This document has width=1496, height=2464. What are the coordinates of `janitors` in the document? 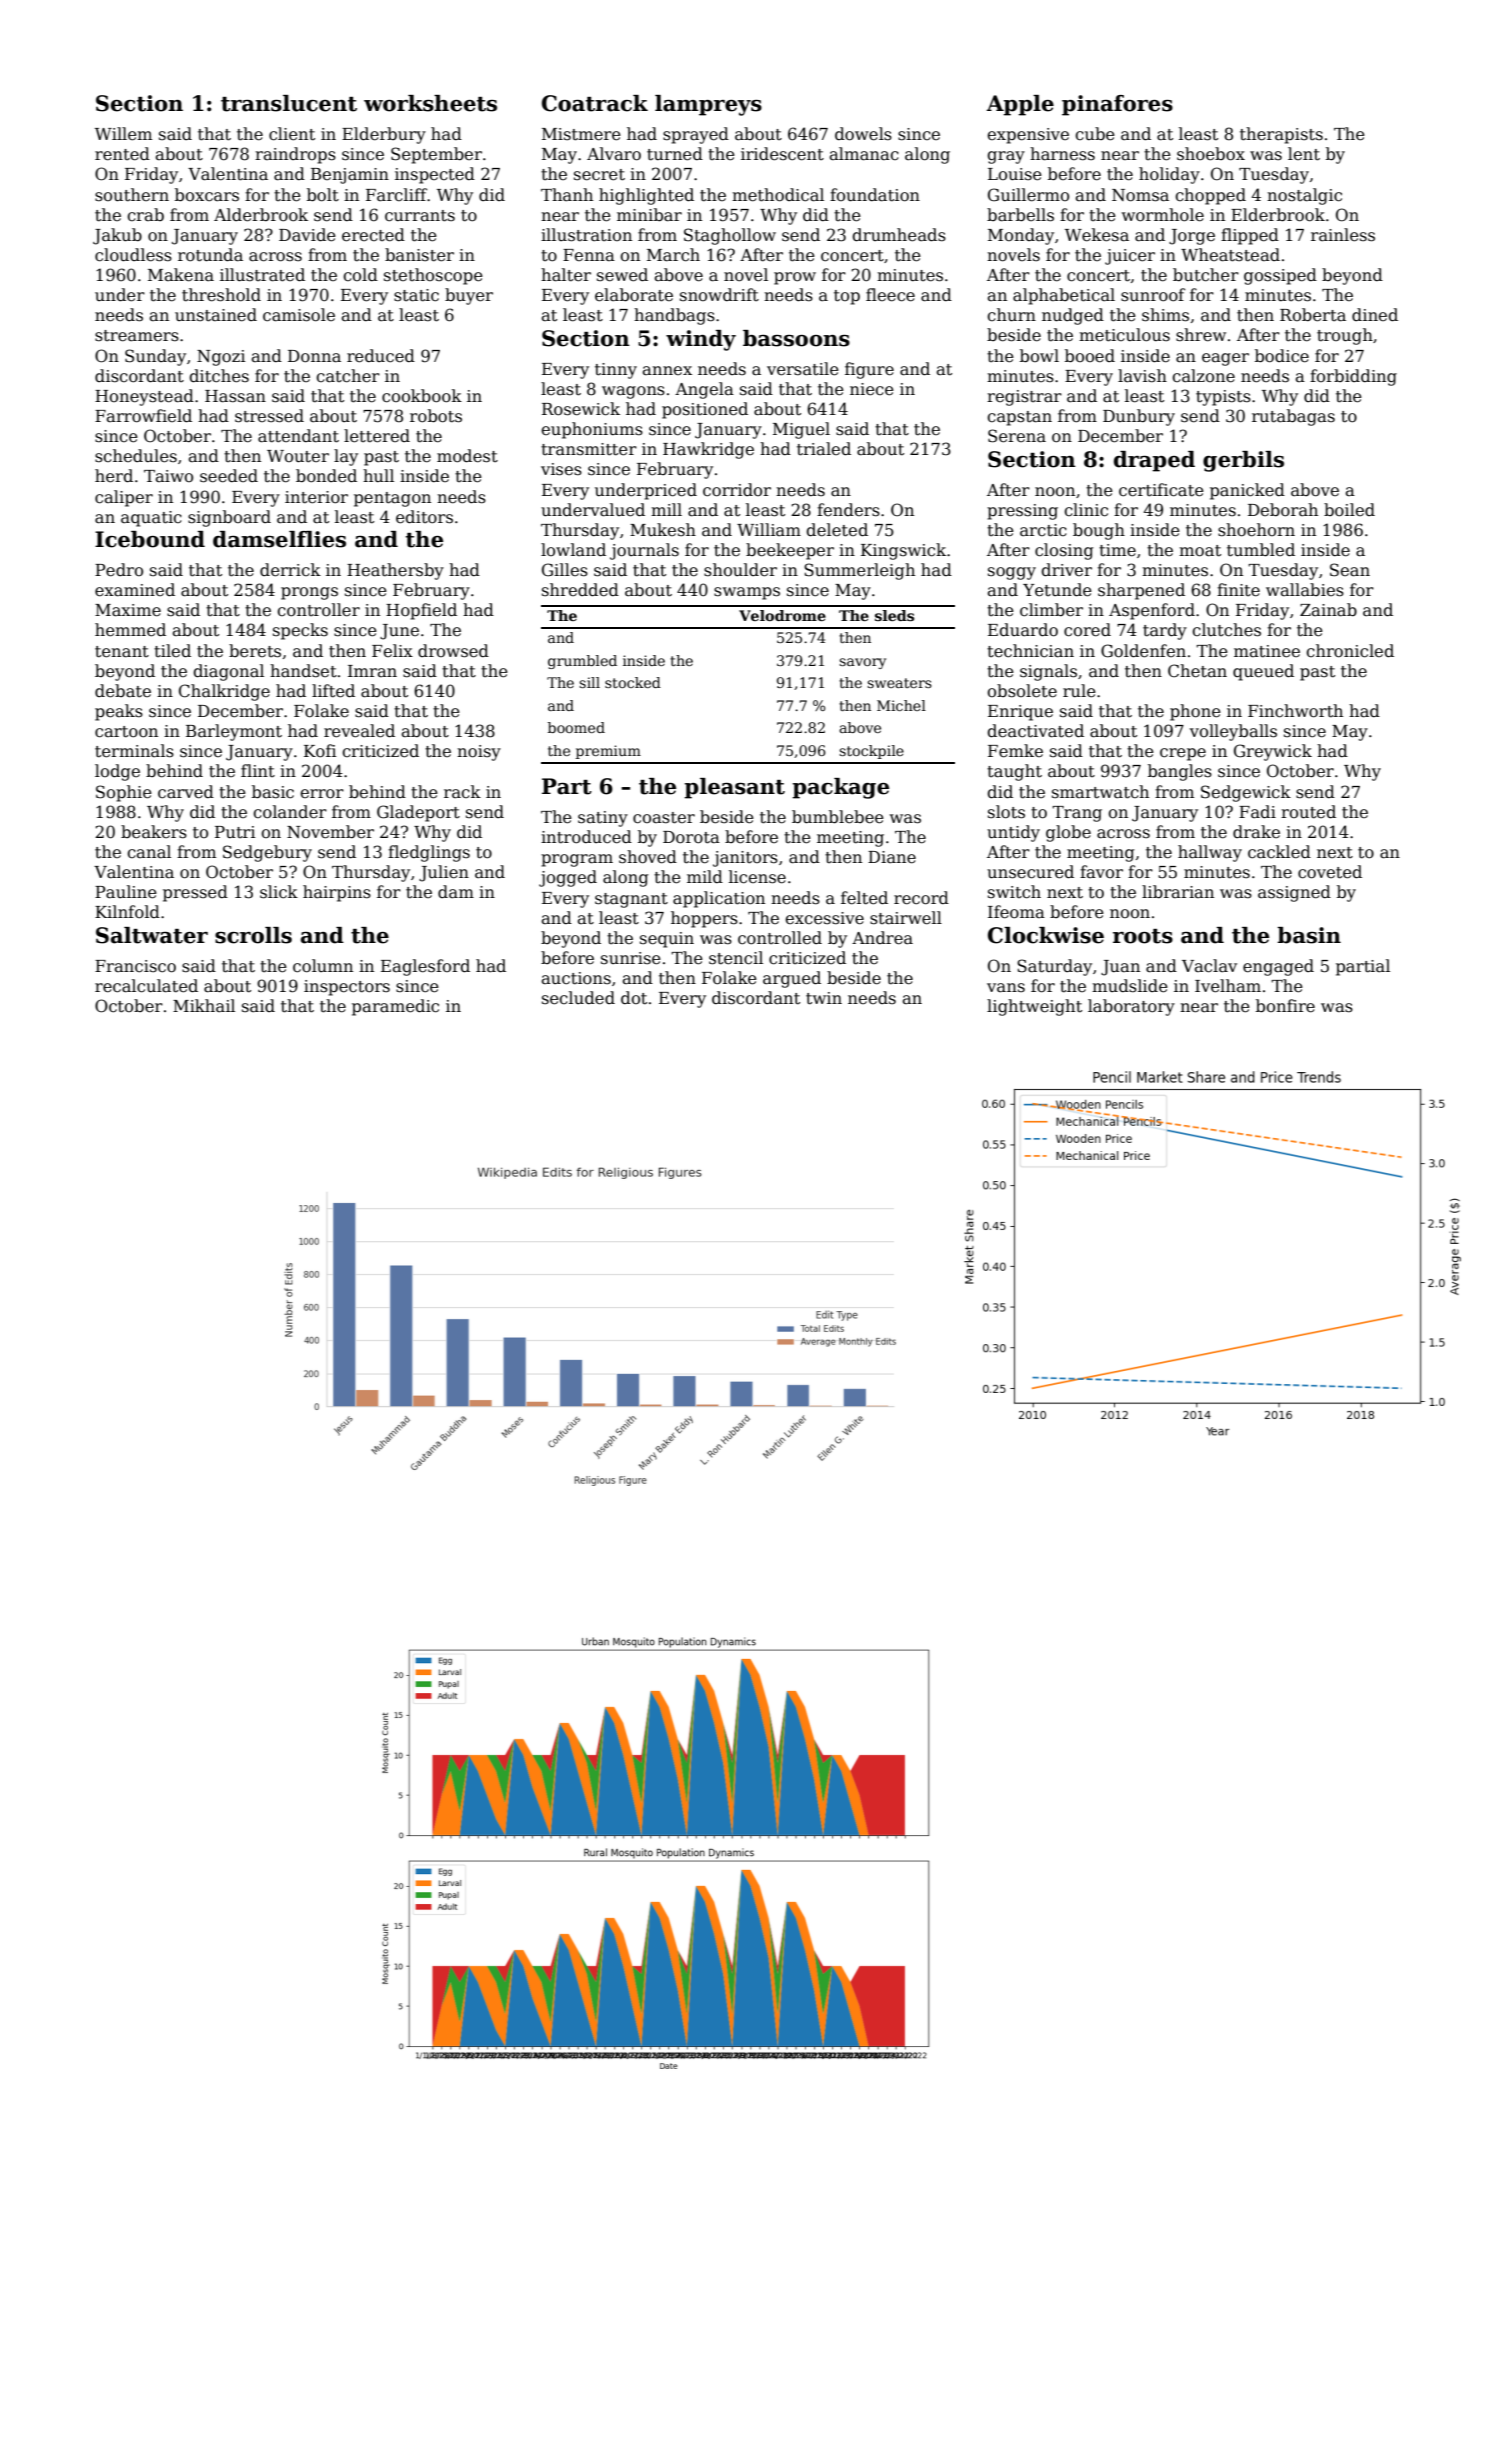 It's located at (745, 859).
